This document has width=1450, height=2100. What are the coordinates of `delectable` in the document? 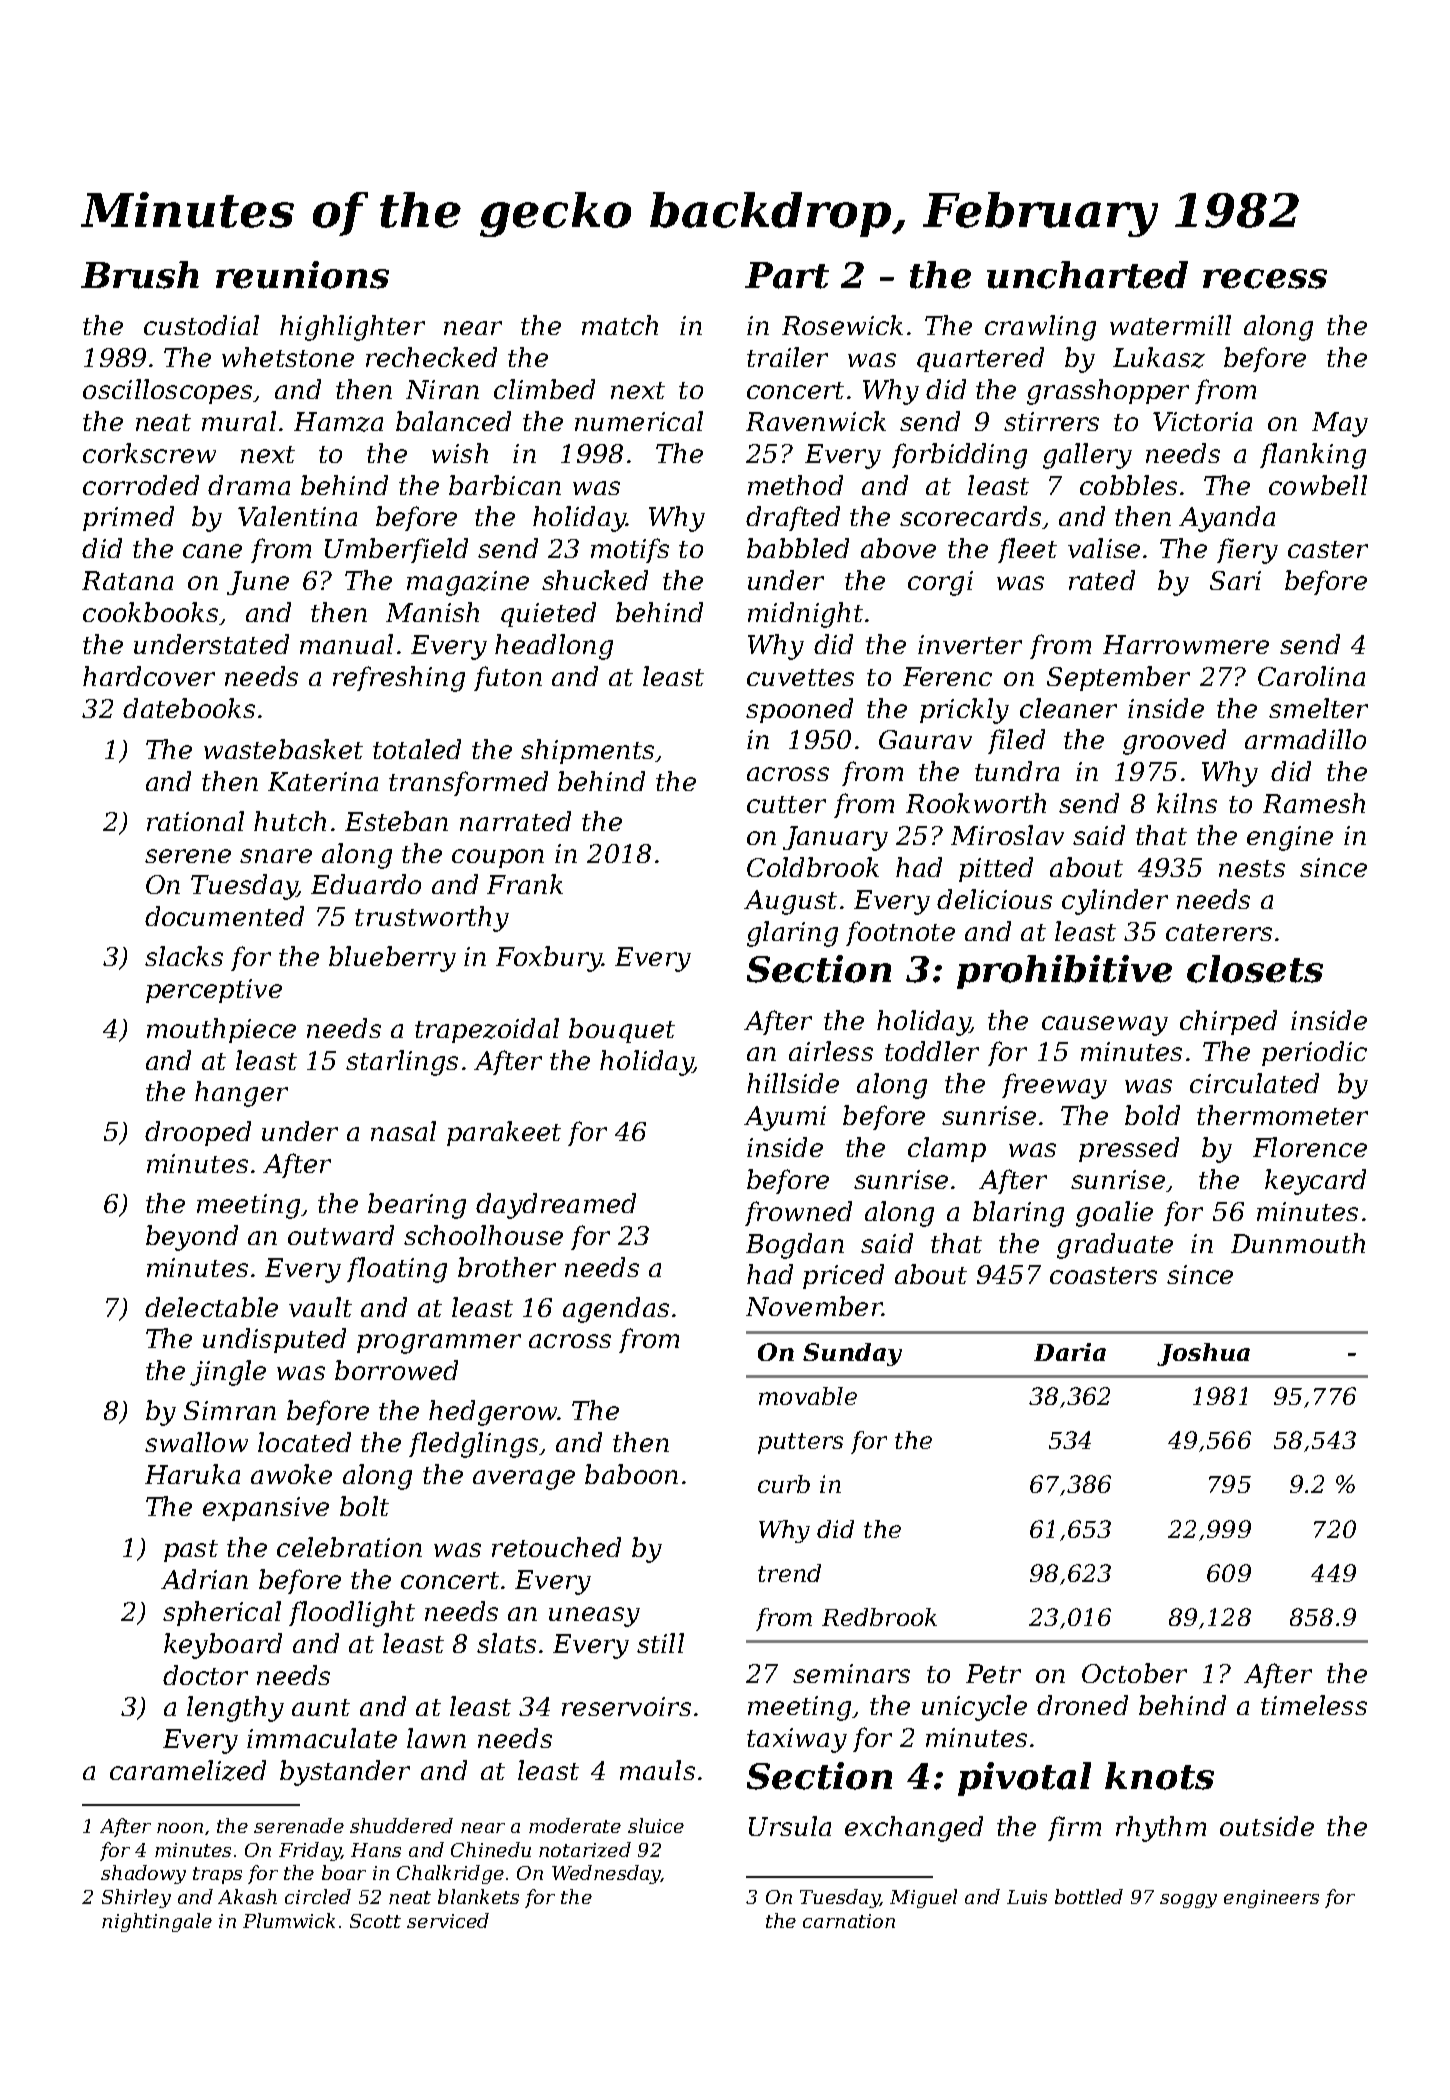 It's located at (211, 1307).
